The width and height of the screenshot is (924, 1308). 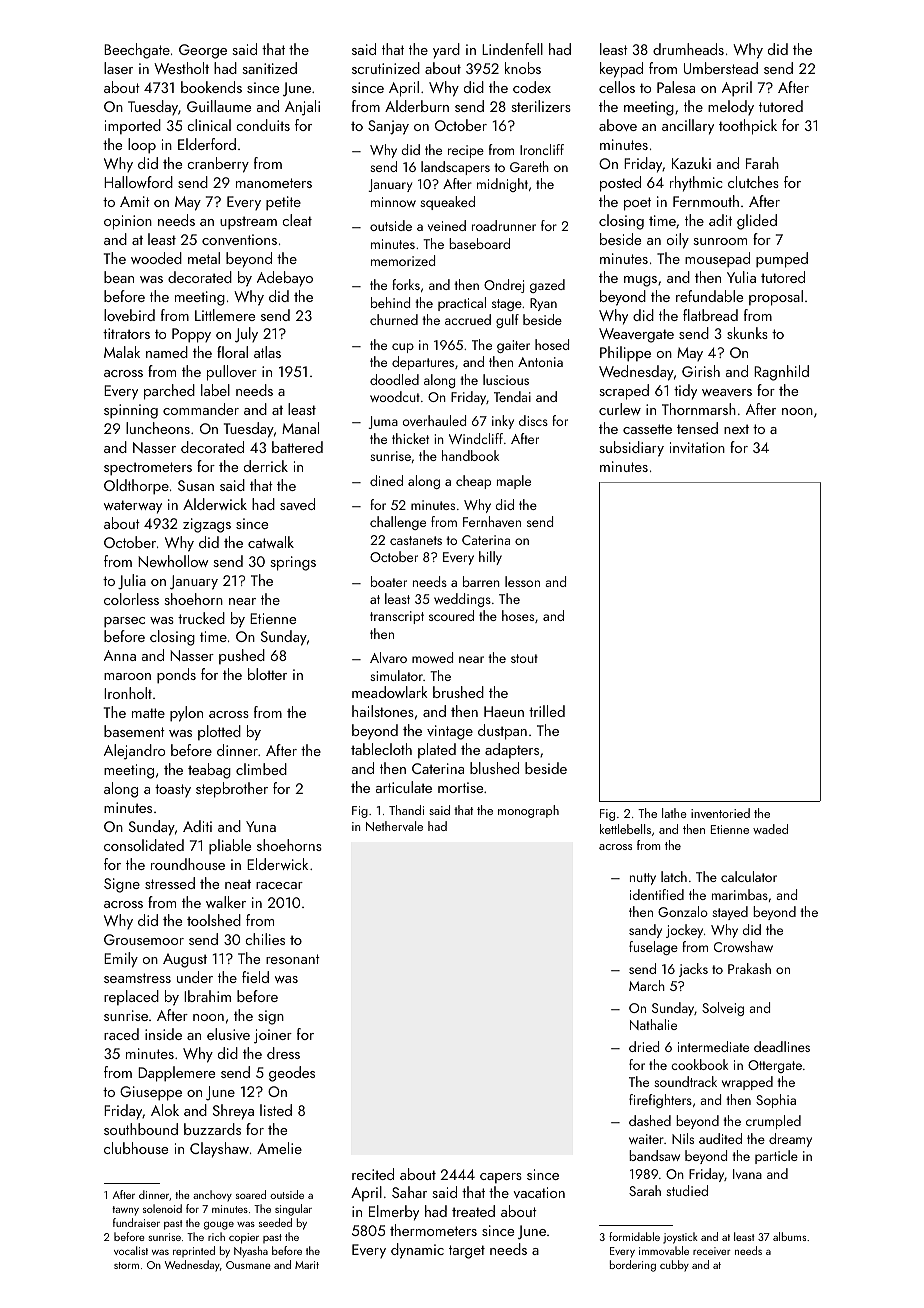 What do you see at coordinates (209, 125) in the screenshot?
I see `clinical` at bounding box center [209, 125].
